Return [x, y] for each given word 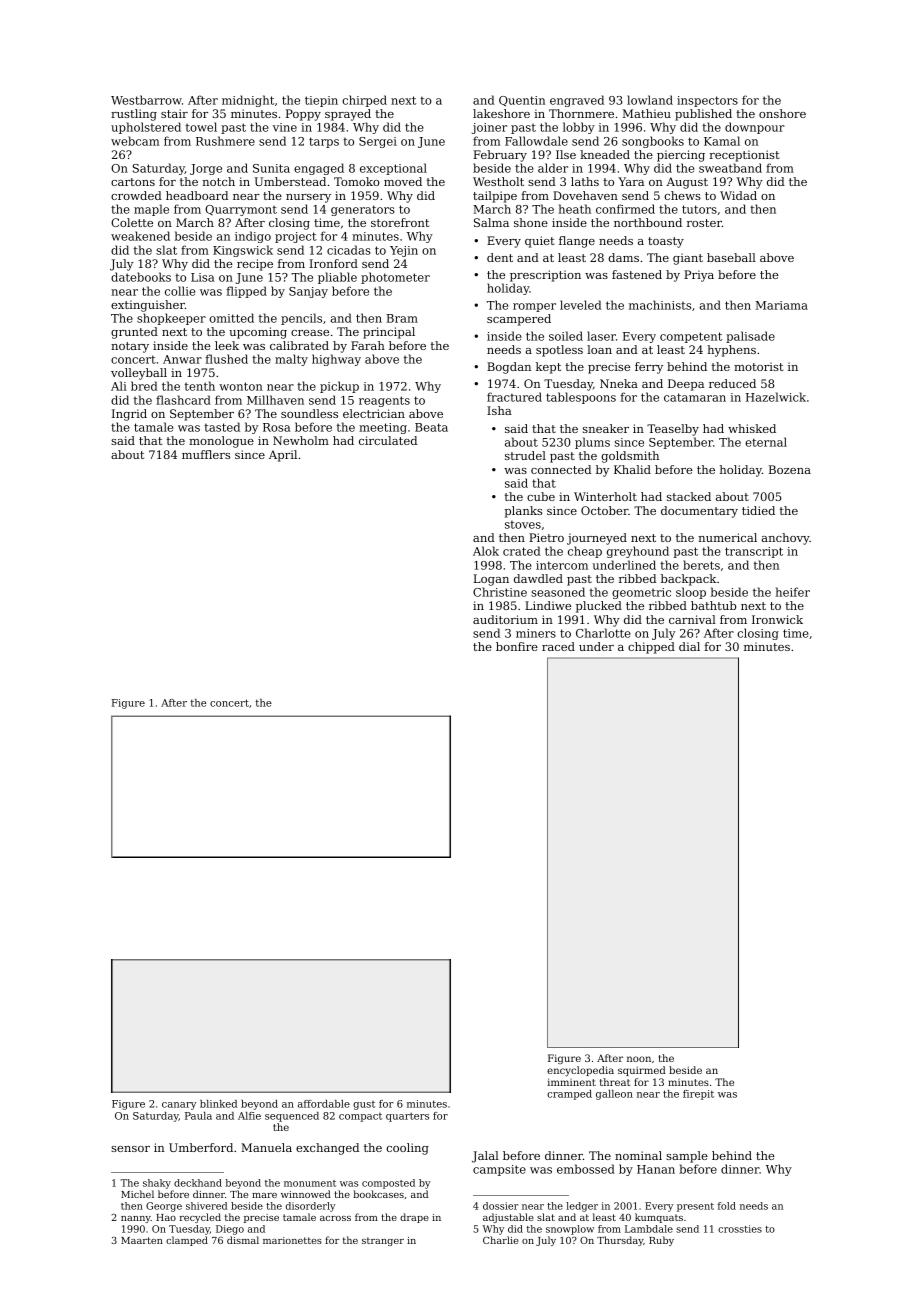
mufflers [206, 454]
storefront [400, 222]
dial [689, 646]
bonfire [517, 646]
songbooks [653, 142]
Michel [137, 1194]
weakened [140, 236]
